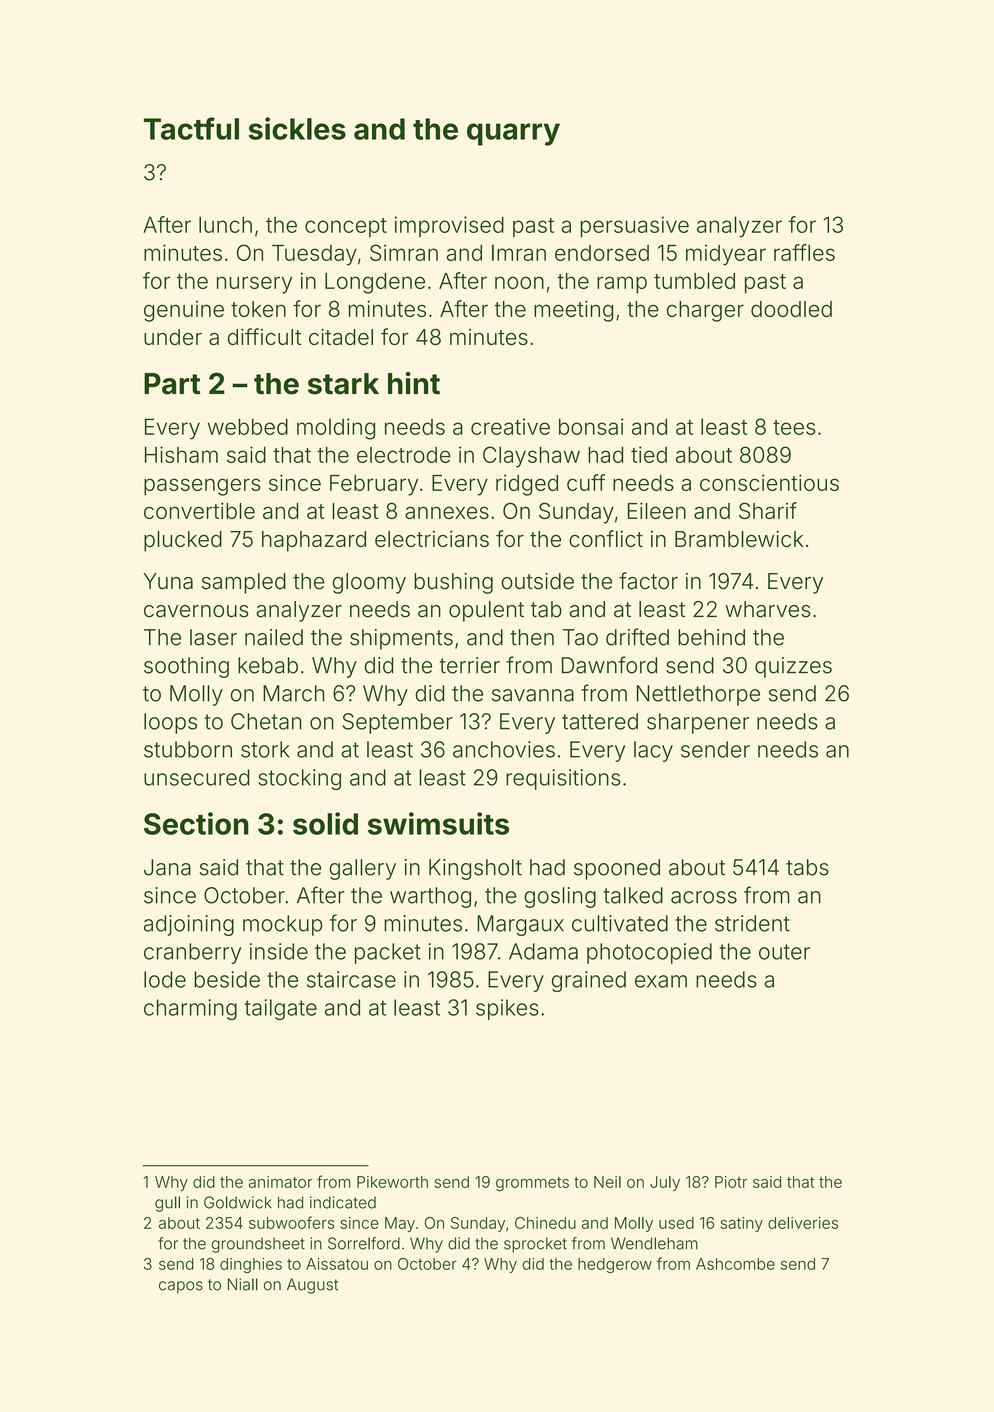  What do you see at coordinates (807, 867) in the document?
I see `tabs` at bounding box center [807, 867].
